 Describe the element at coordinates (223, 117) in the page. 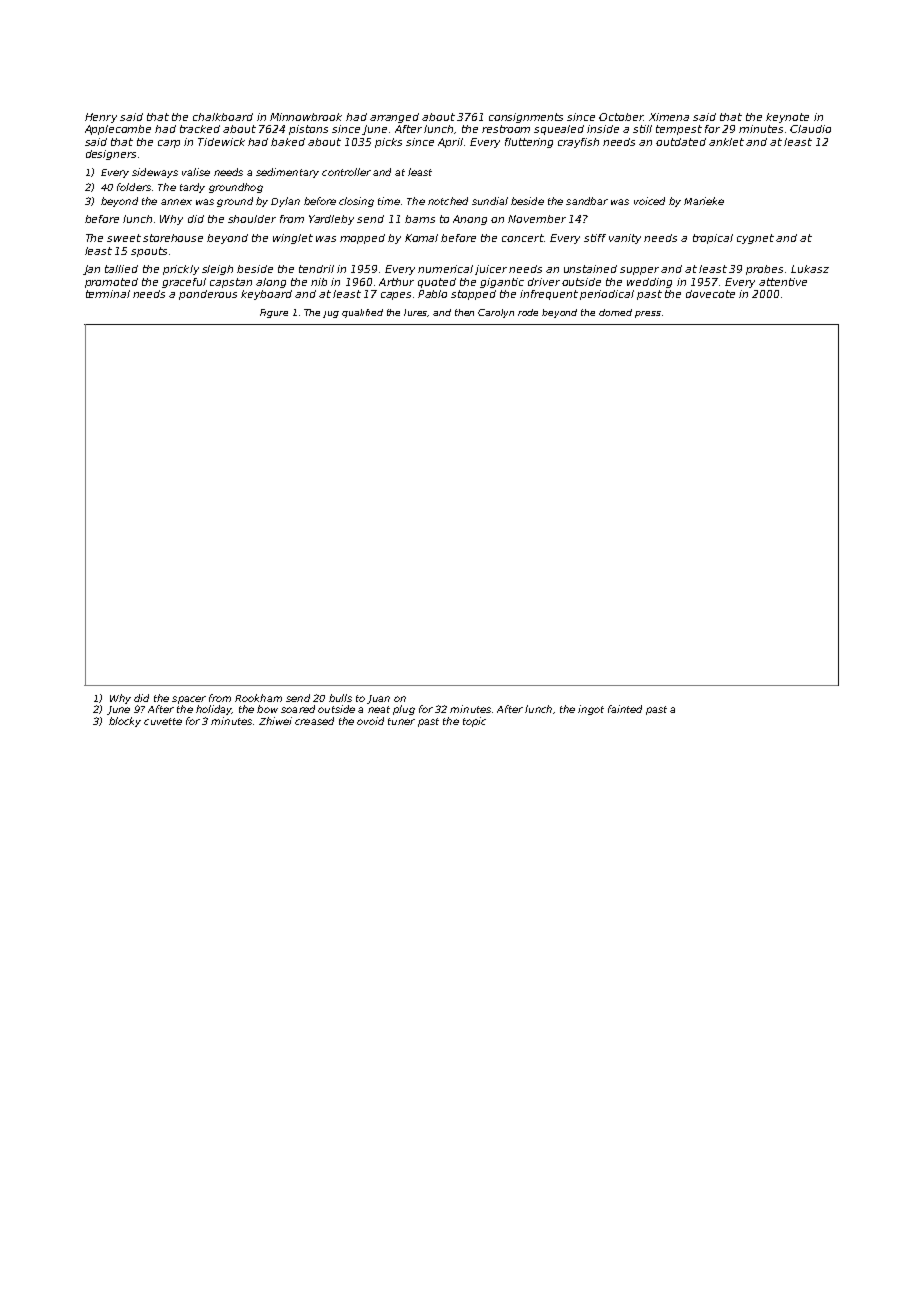

I see `chalkboard` at that location.
